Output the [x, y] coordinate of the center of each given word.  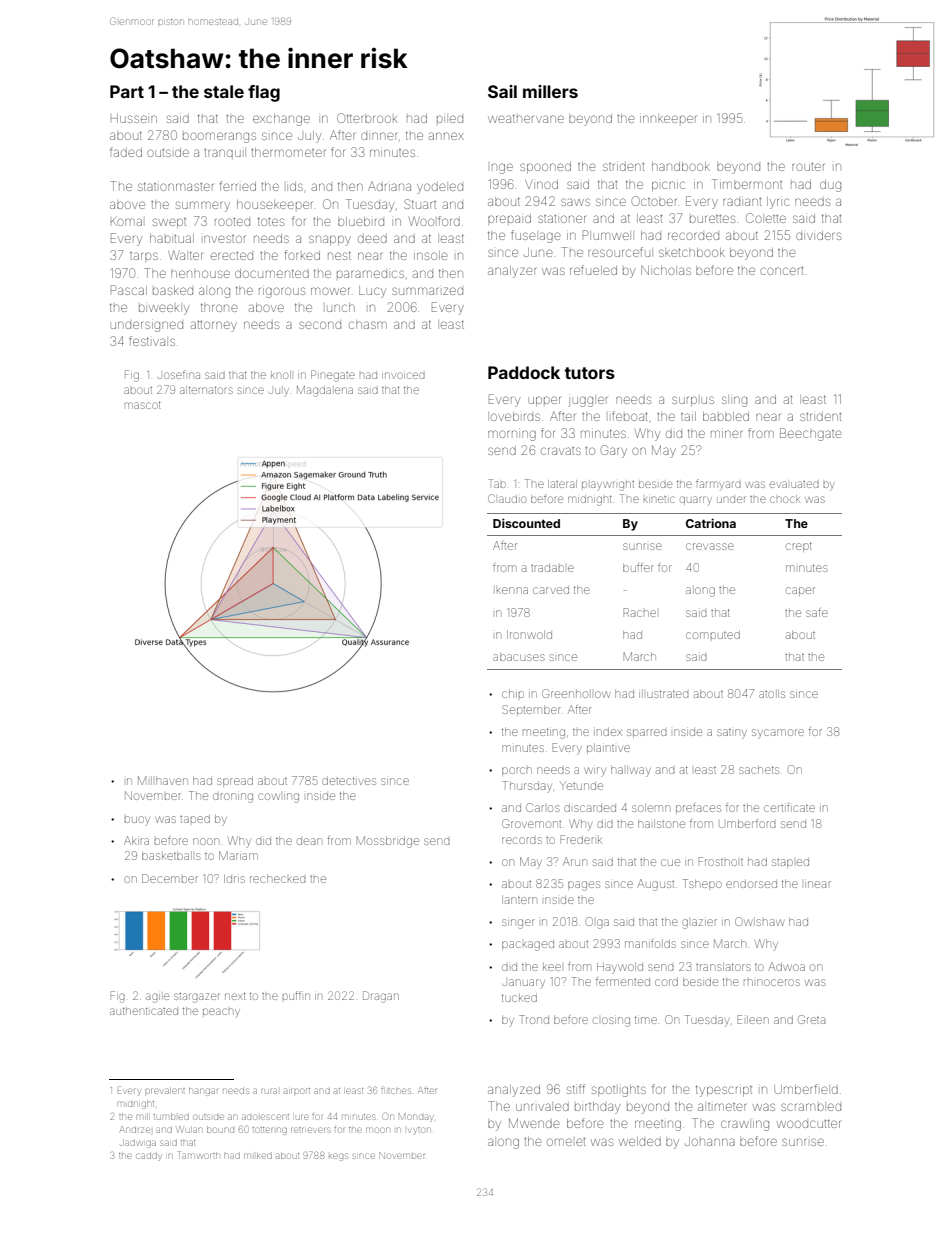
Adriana [389, 186]
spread [235, 782]
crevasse [710, 546]
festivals [152, 341]
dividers [818, 235]
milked [258, 1156]
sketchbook [692, 252]
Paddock [524, 372]
